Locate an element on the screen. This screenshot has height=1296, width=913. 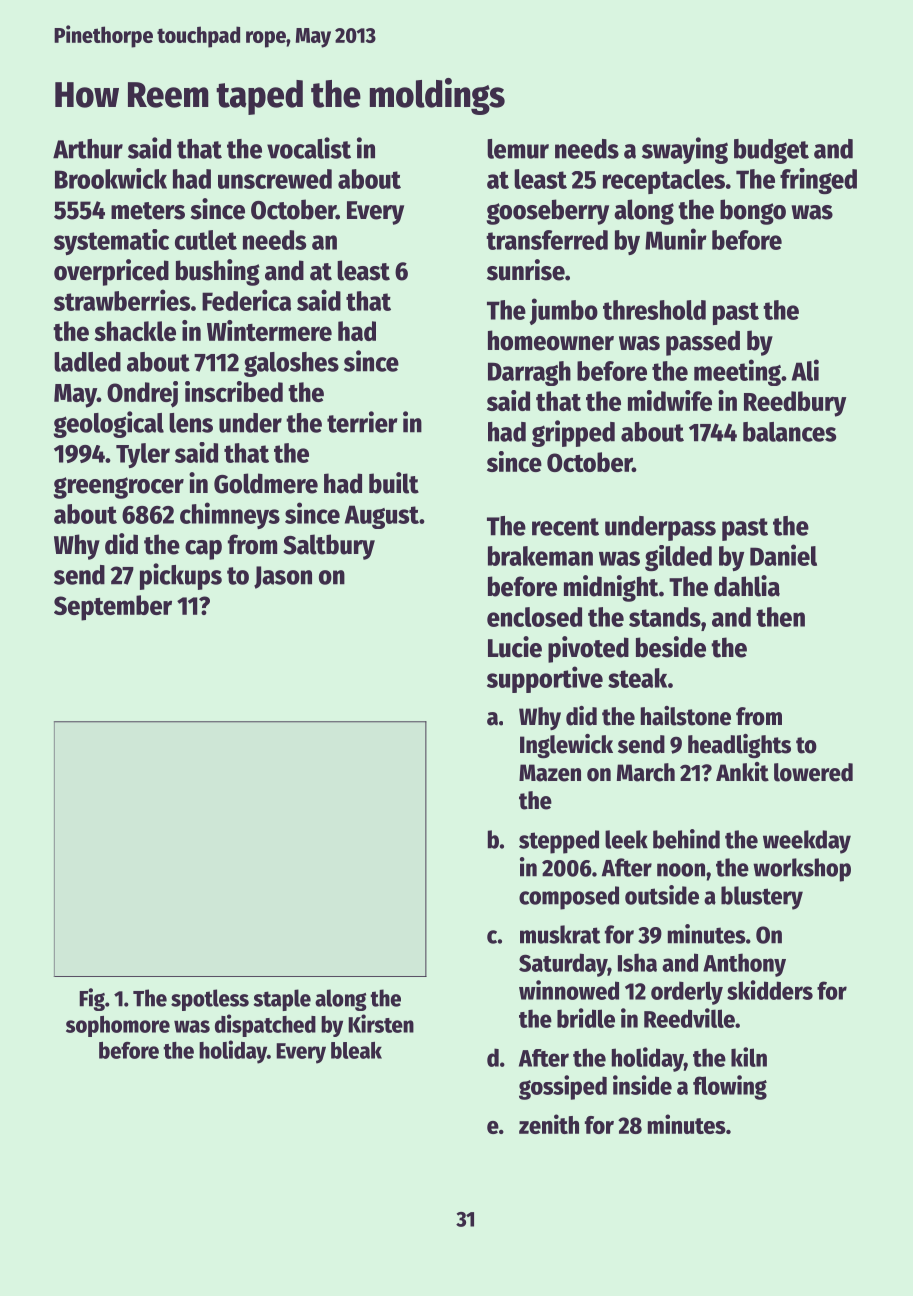
bleak is located at coordinates (356, 1050).
